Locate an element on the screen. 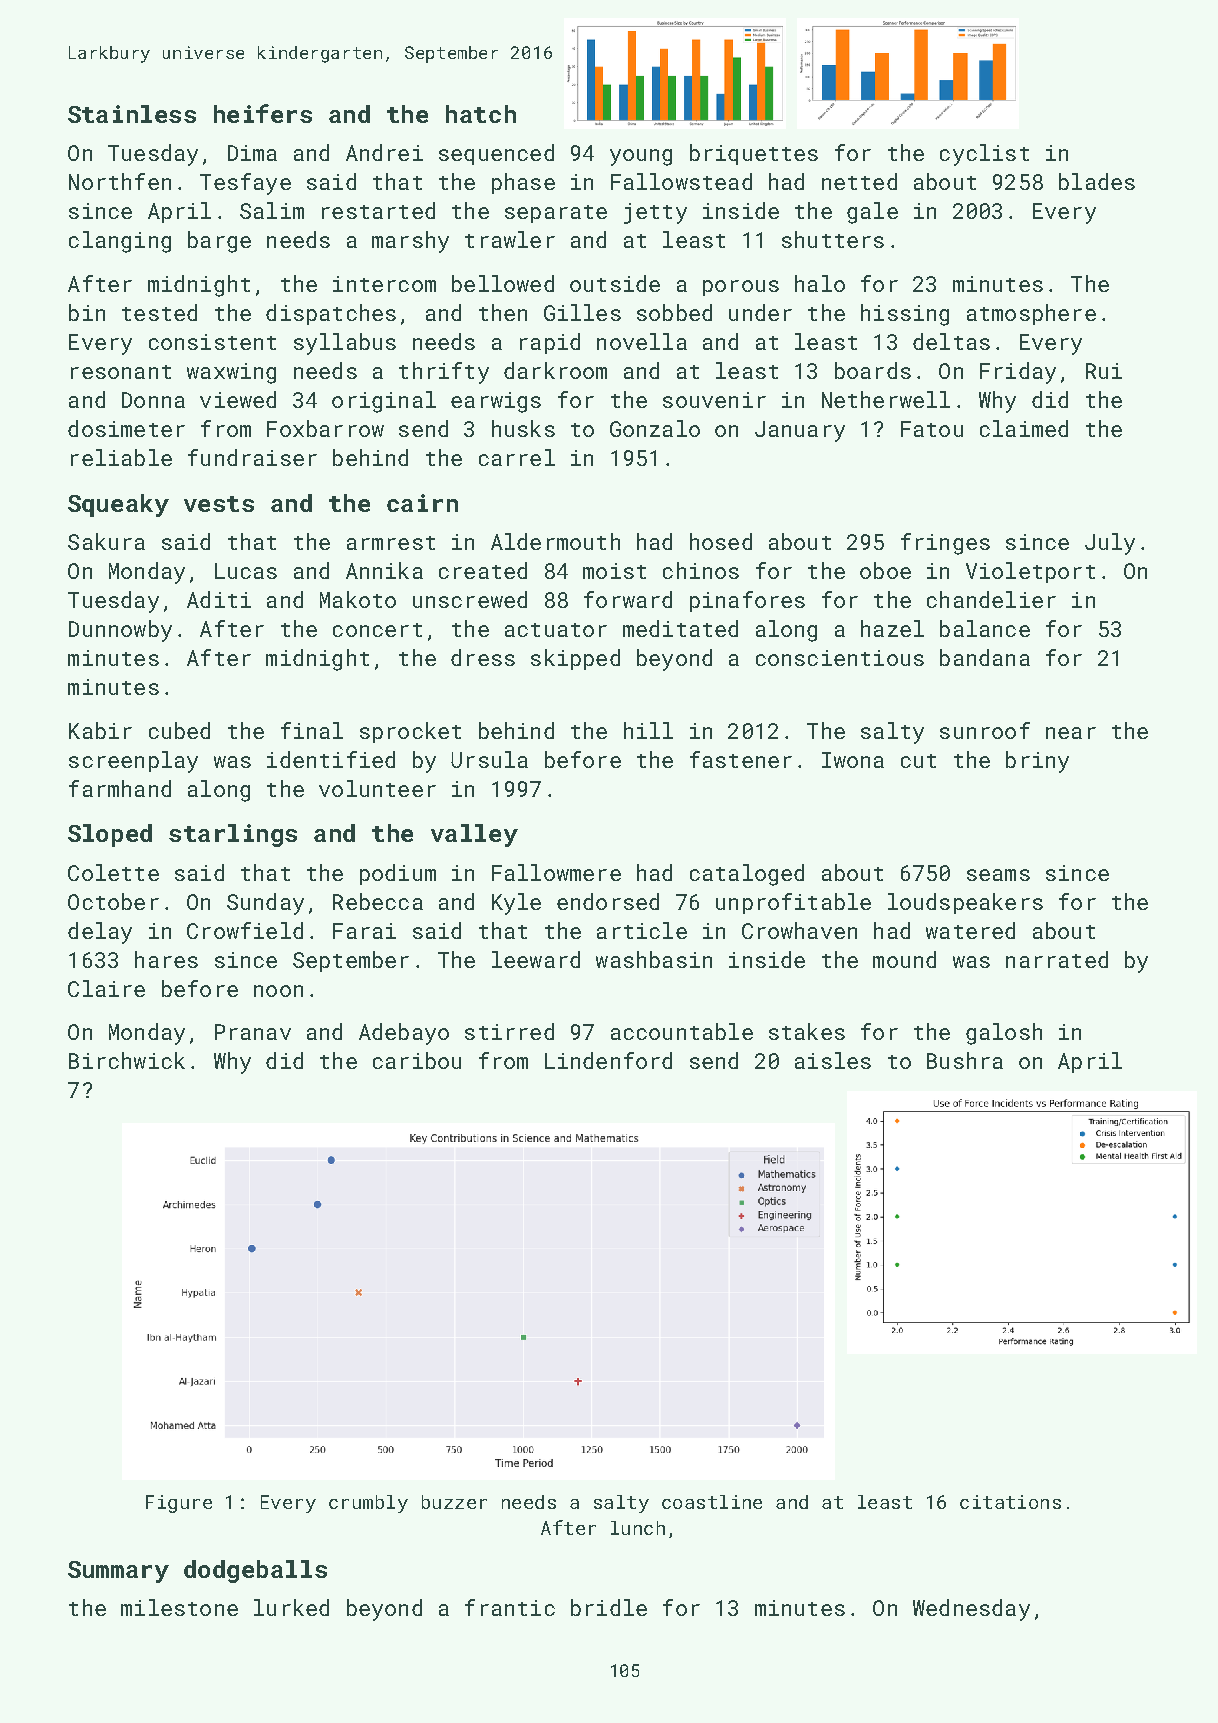  cyclist is located at coordinates (984, 155).
